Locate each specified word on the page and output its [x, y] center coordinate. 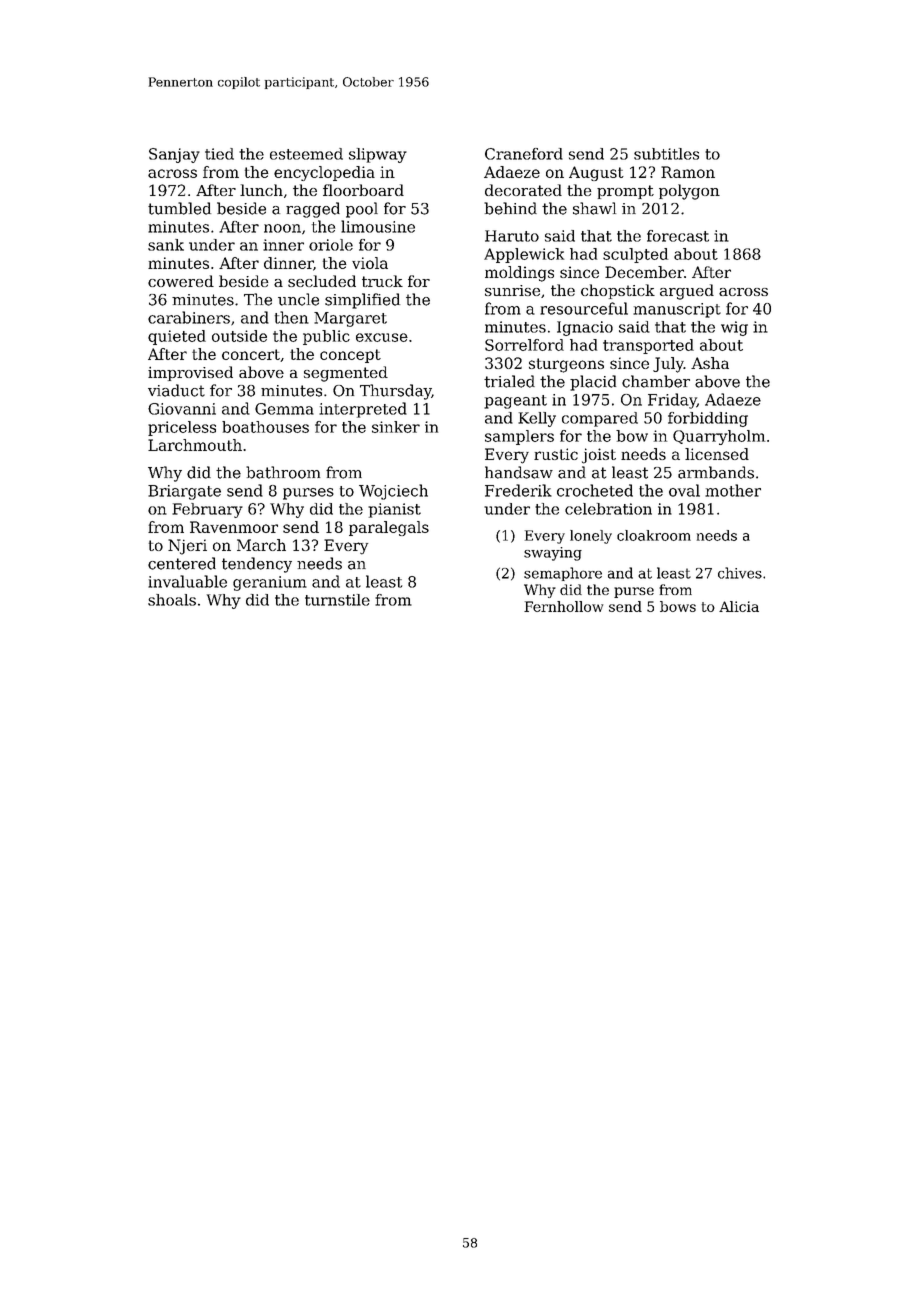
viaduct [176, 390]
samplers [519, 437]
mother [733, 490]
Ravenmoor [234, 527]
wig [734, 328]
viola [370, 263]
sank [166, 245]
